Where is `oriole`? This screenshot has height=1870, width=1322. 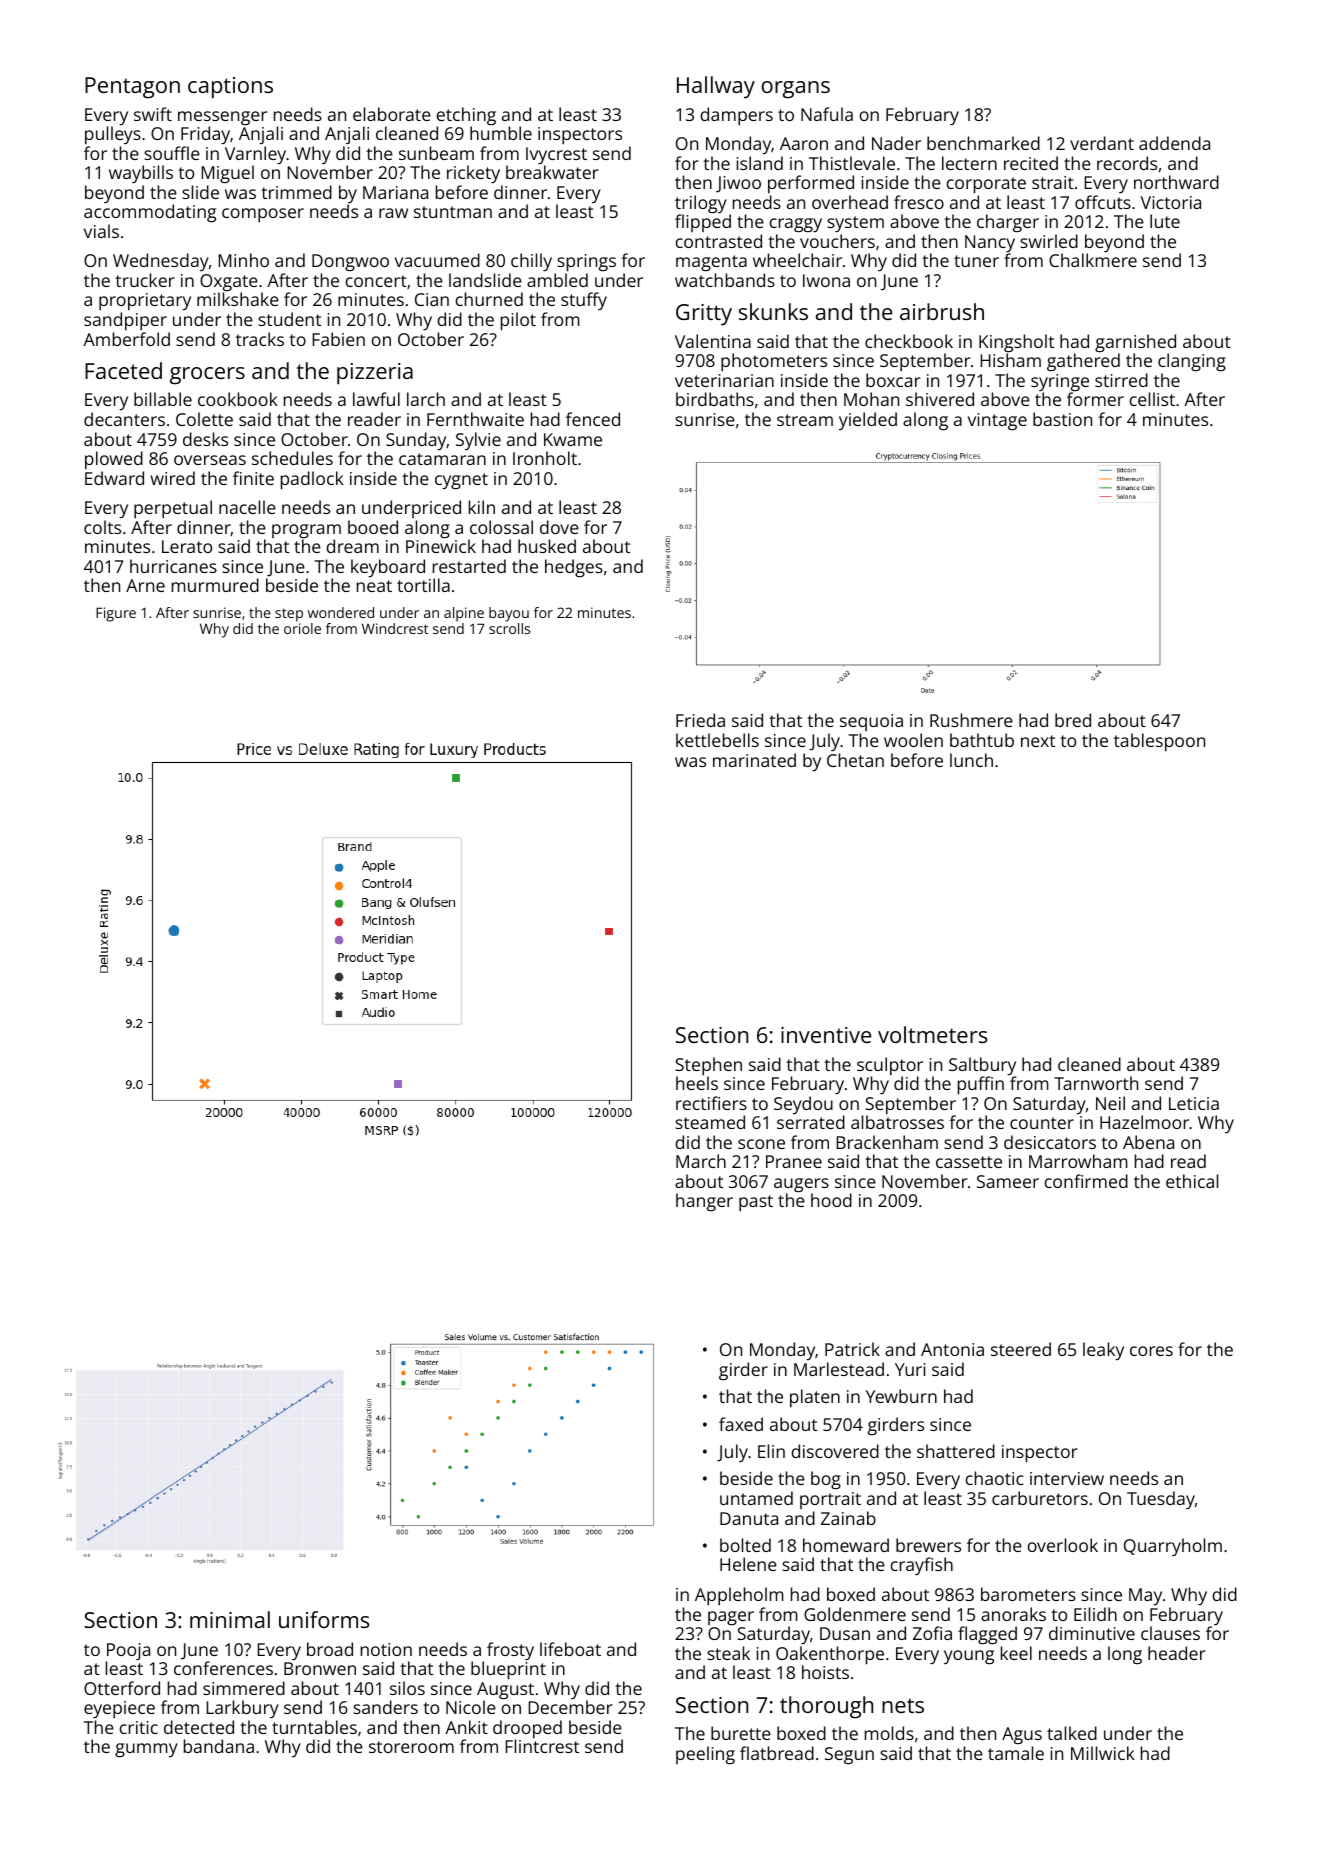
oriole is located at coordinates (302, 628).
